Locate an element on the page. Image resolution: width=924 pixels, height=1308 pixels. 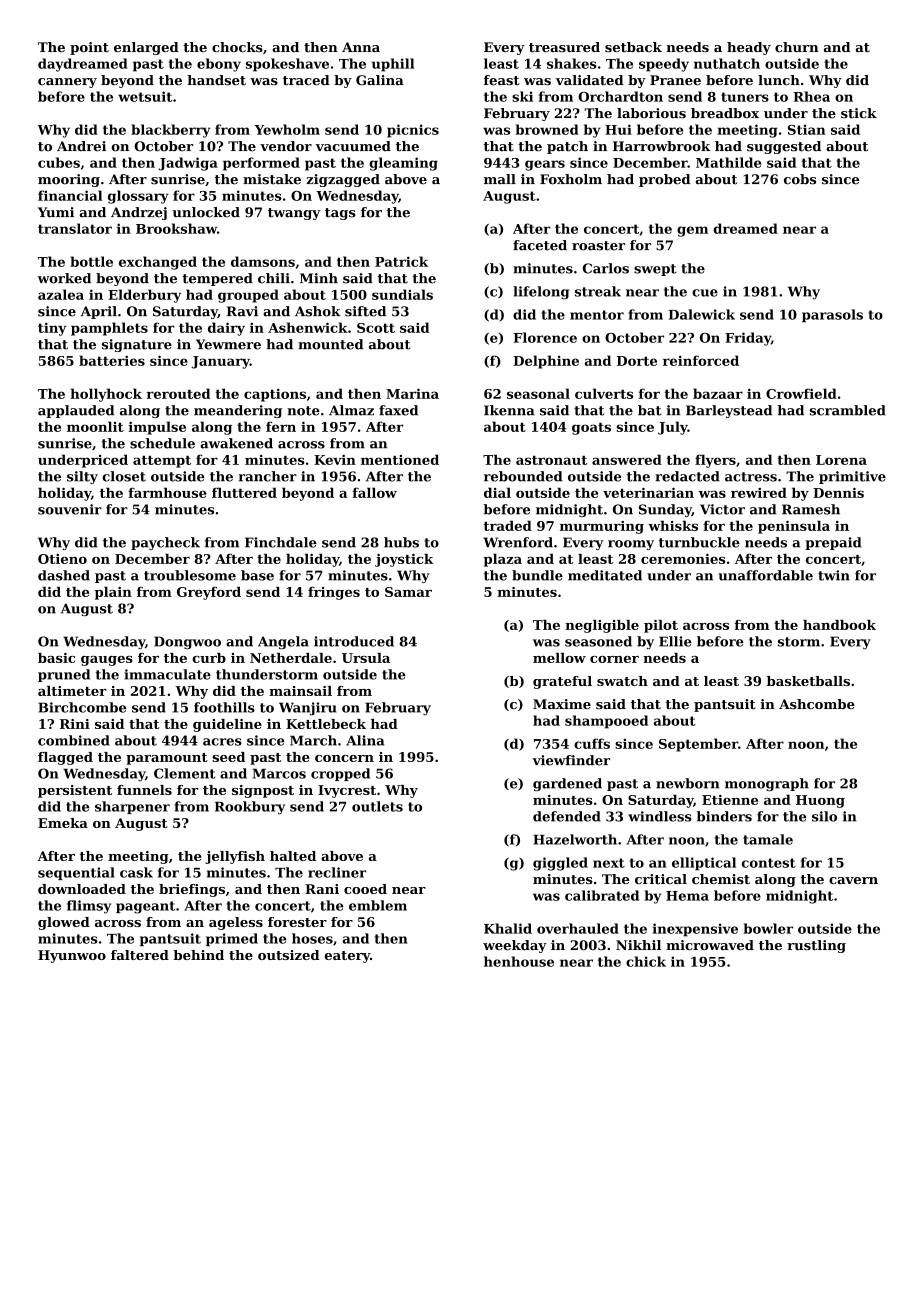
awakened is located at coordinates (236, 443).
